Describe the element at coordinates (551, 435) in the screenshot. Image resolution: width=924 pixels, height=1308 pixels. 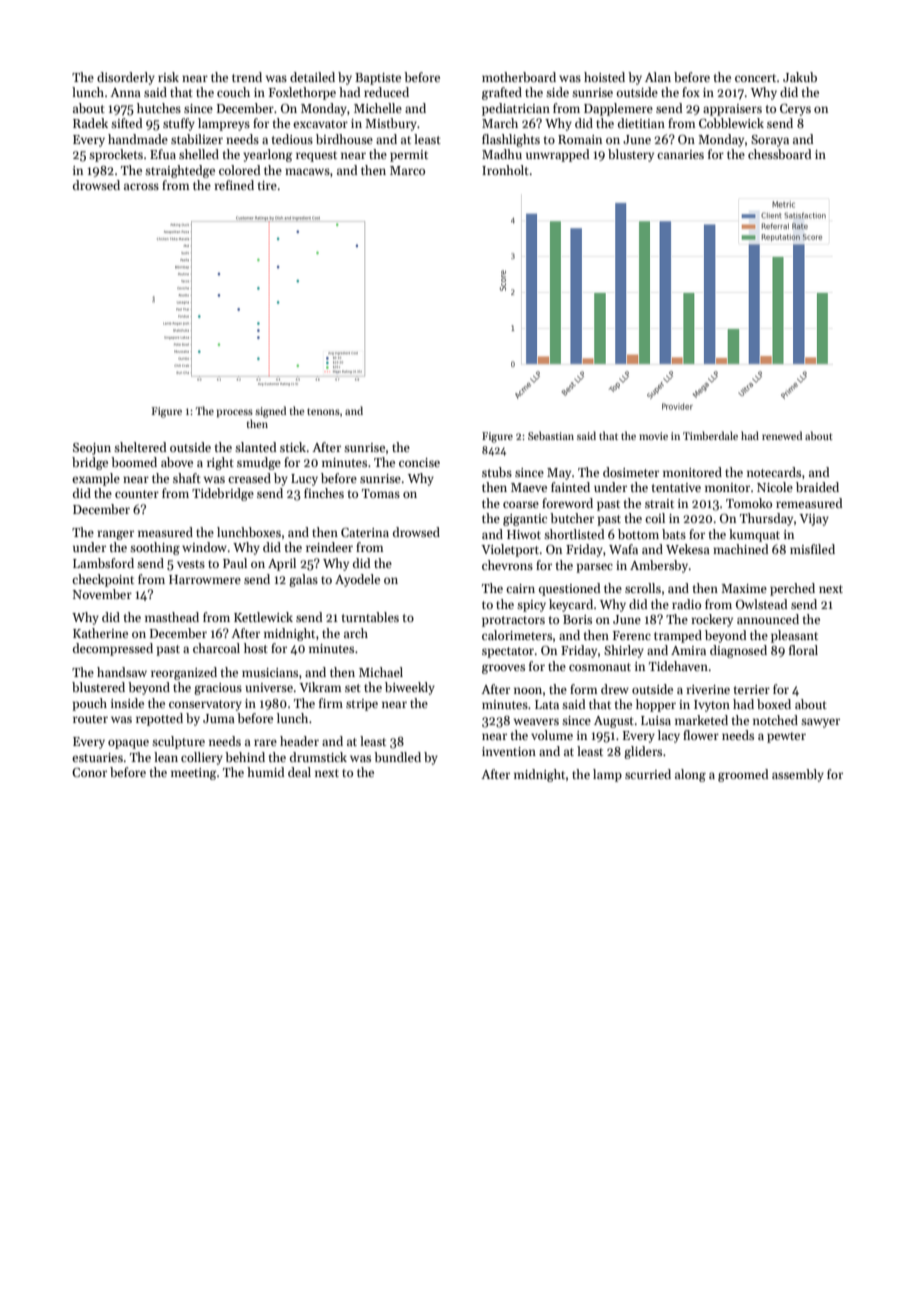
I see `Sebastian` at that location.
